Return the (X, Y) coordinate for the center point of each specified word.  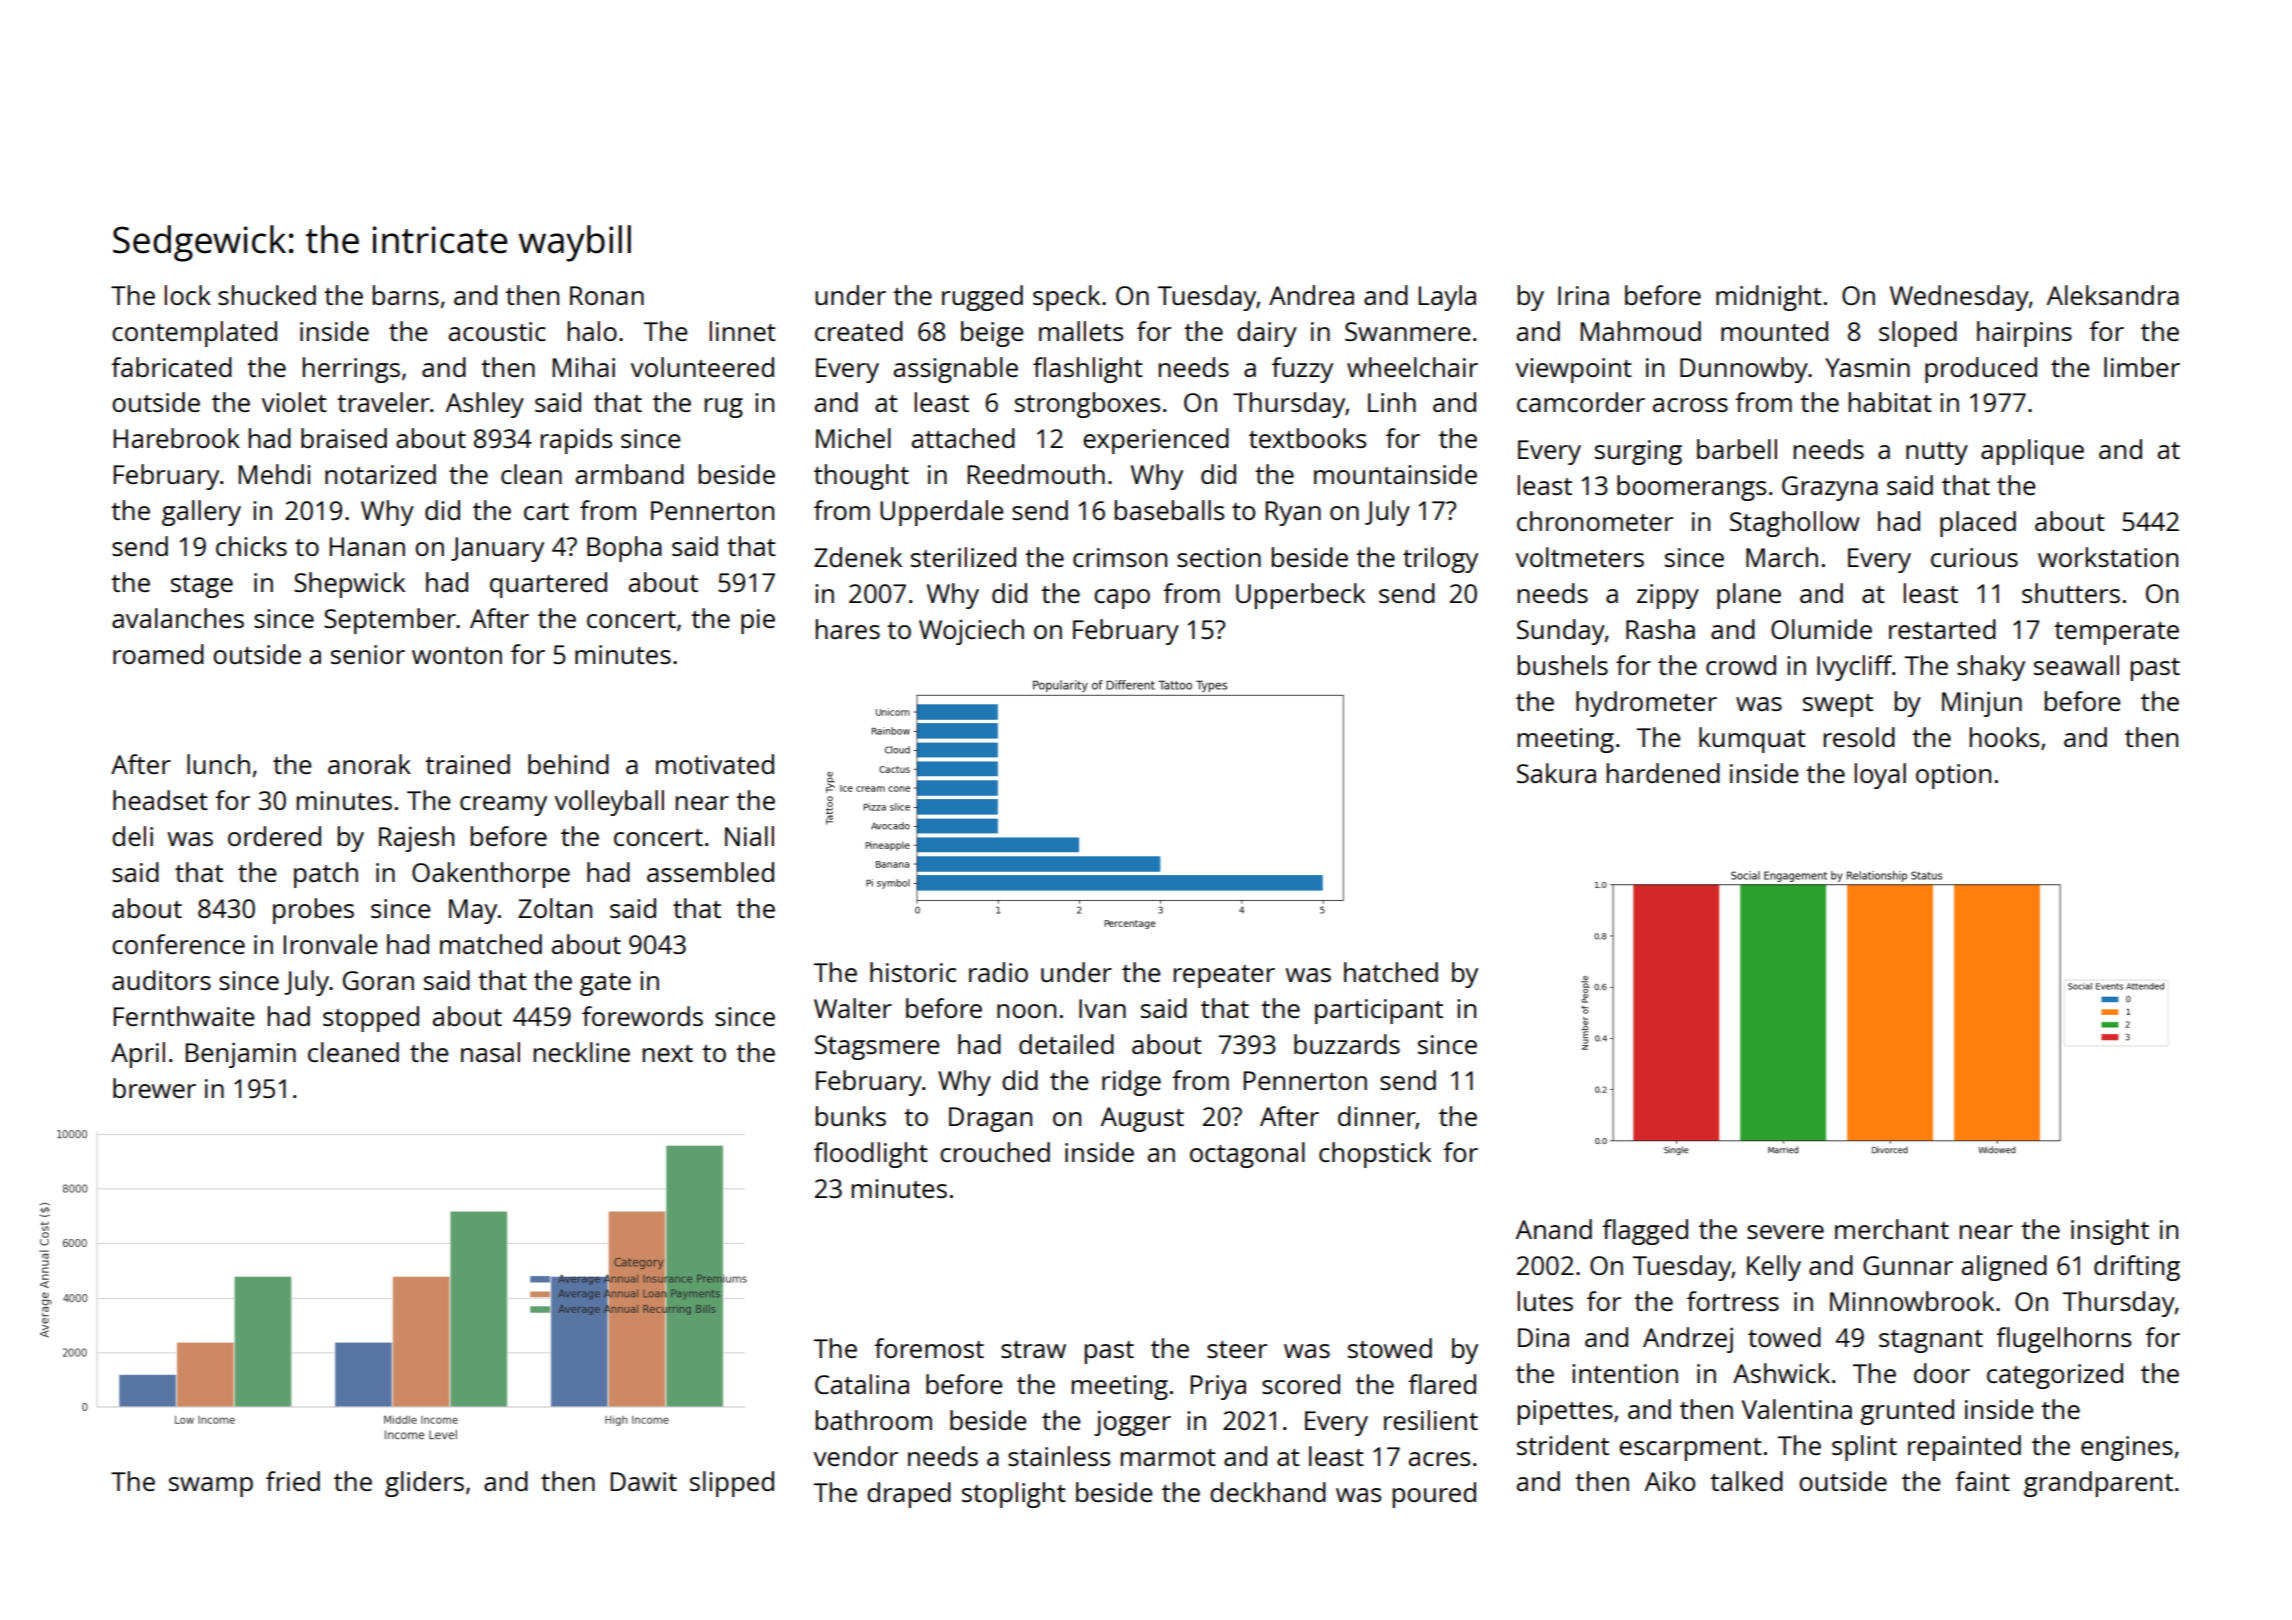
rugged (982, 298)
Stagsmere (877, 1047)
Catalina (862, 1384)
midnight (1769, 298)
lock (188, 295)
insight (2110, 1232)
